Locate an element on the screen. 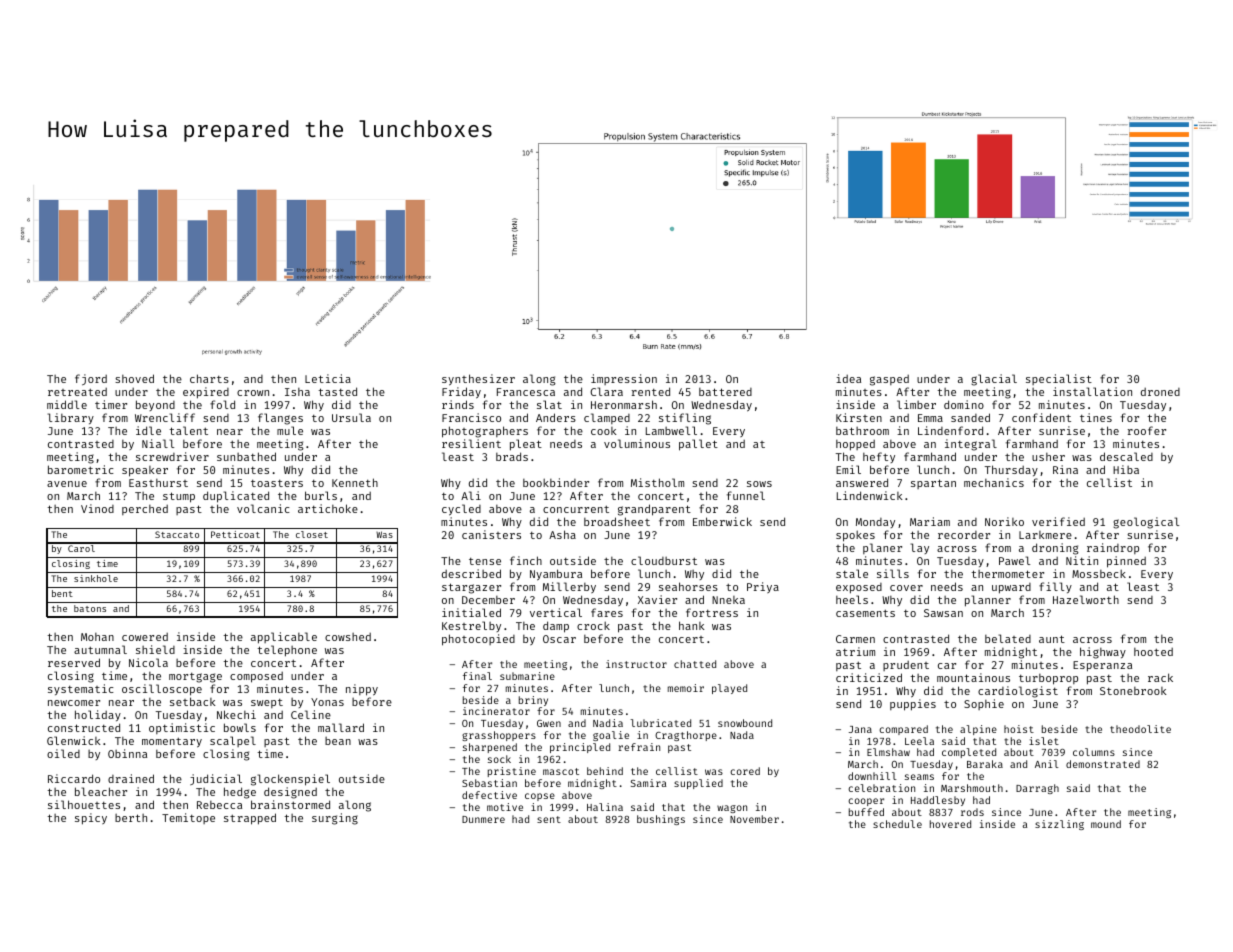 The image size is (1233, 952). avenue is located at coordinates (67, 484).
